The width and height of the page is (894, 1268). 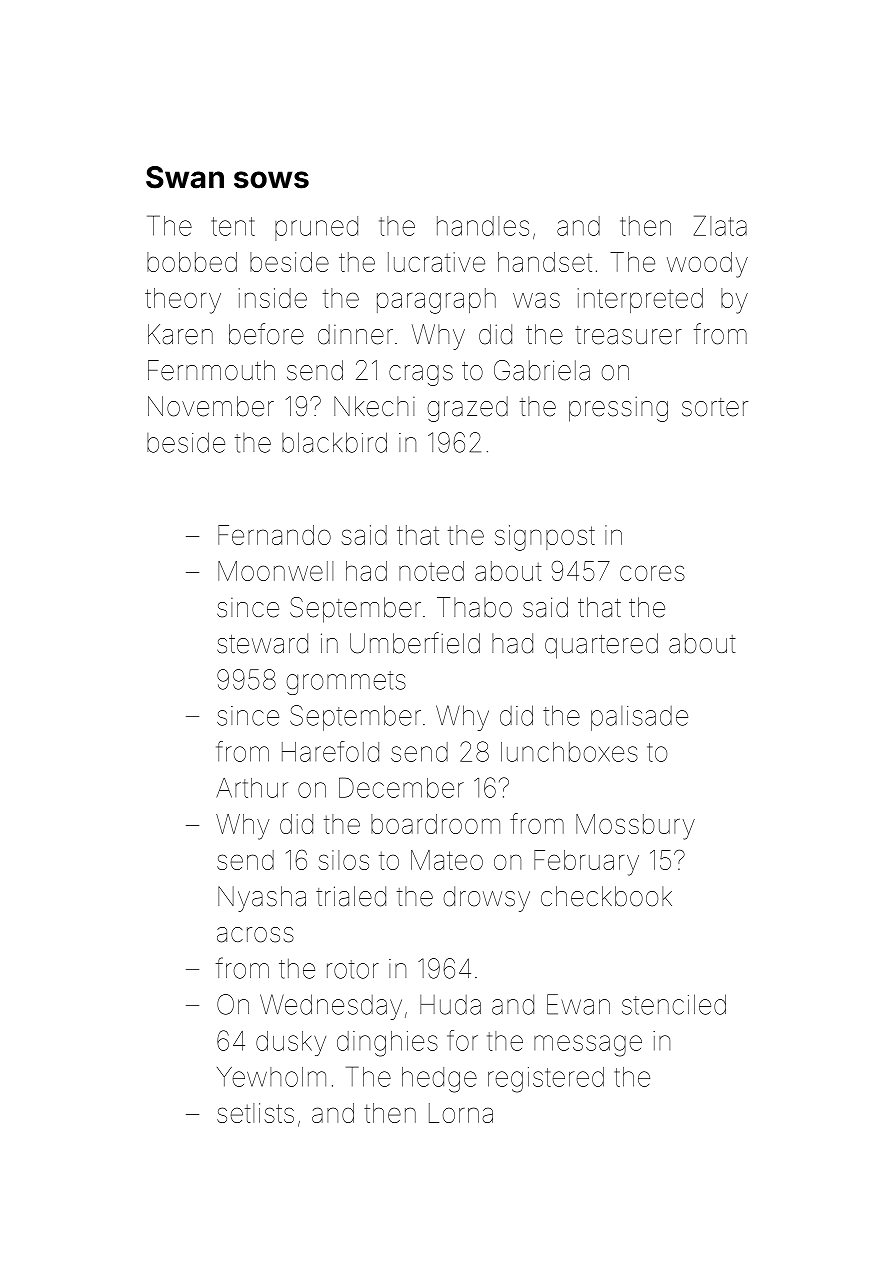 What do you see at coordinates (483, 226) in the page?
I see `handles` at bounding box center [483, 226].
